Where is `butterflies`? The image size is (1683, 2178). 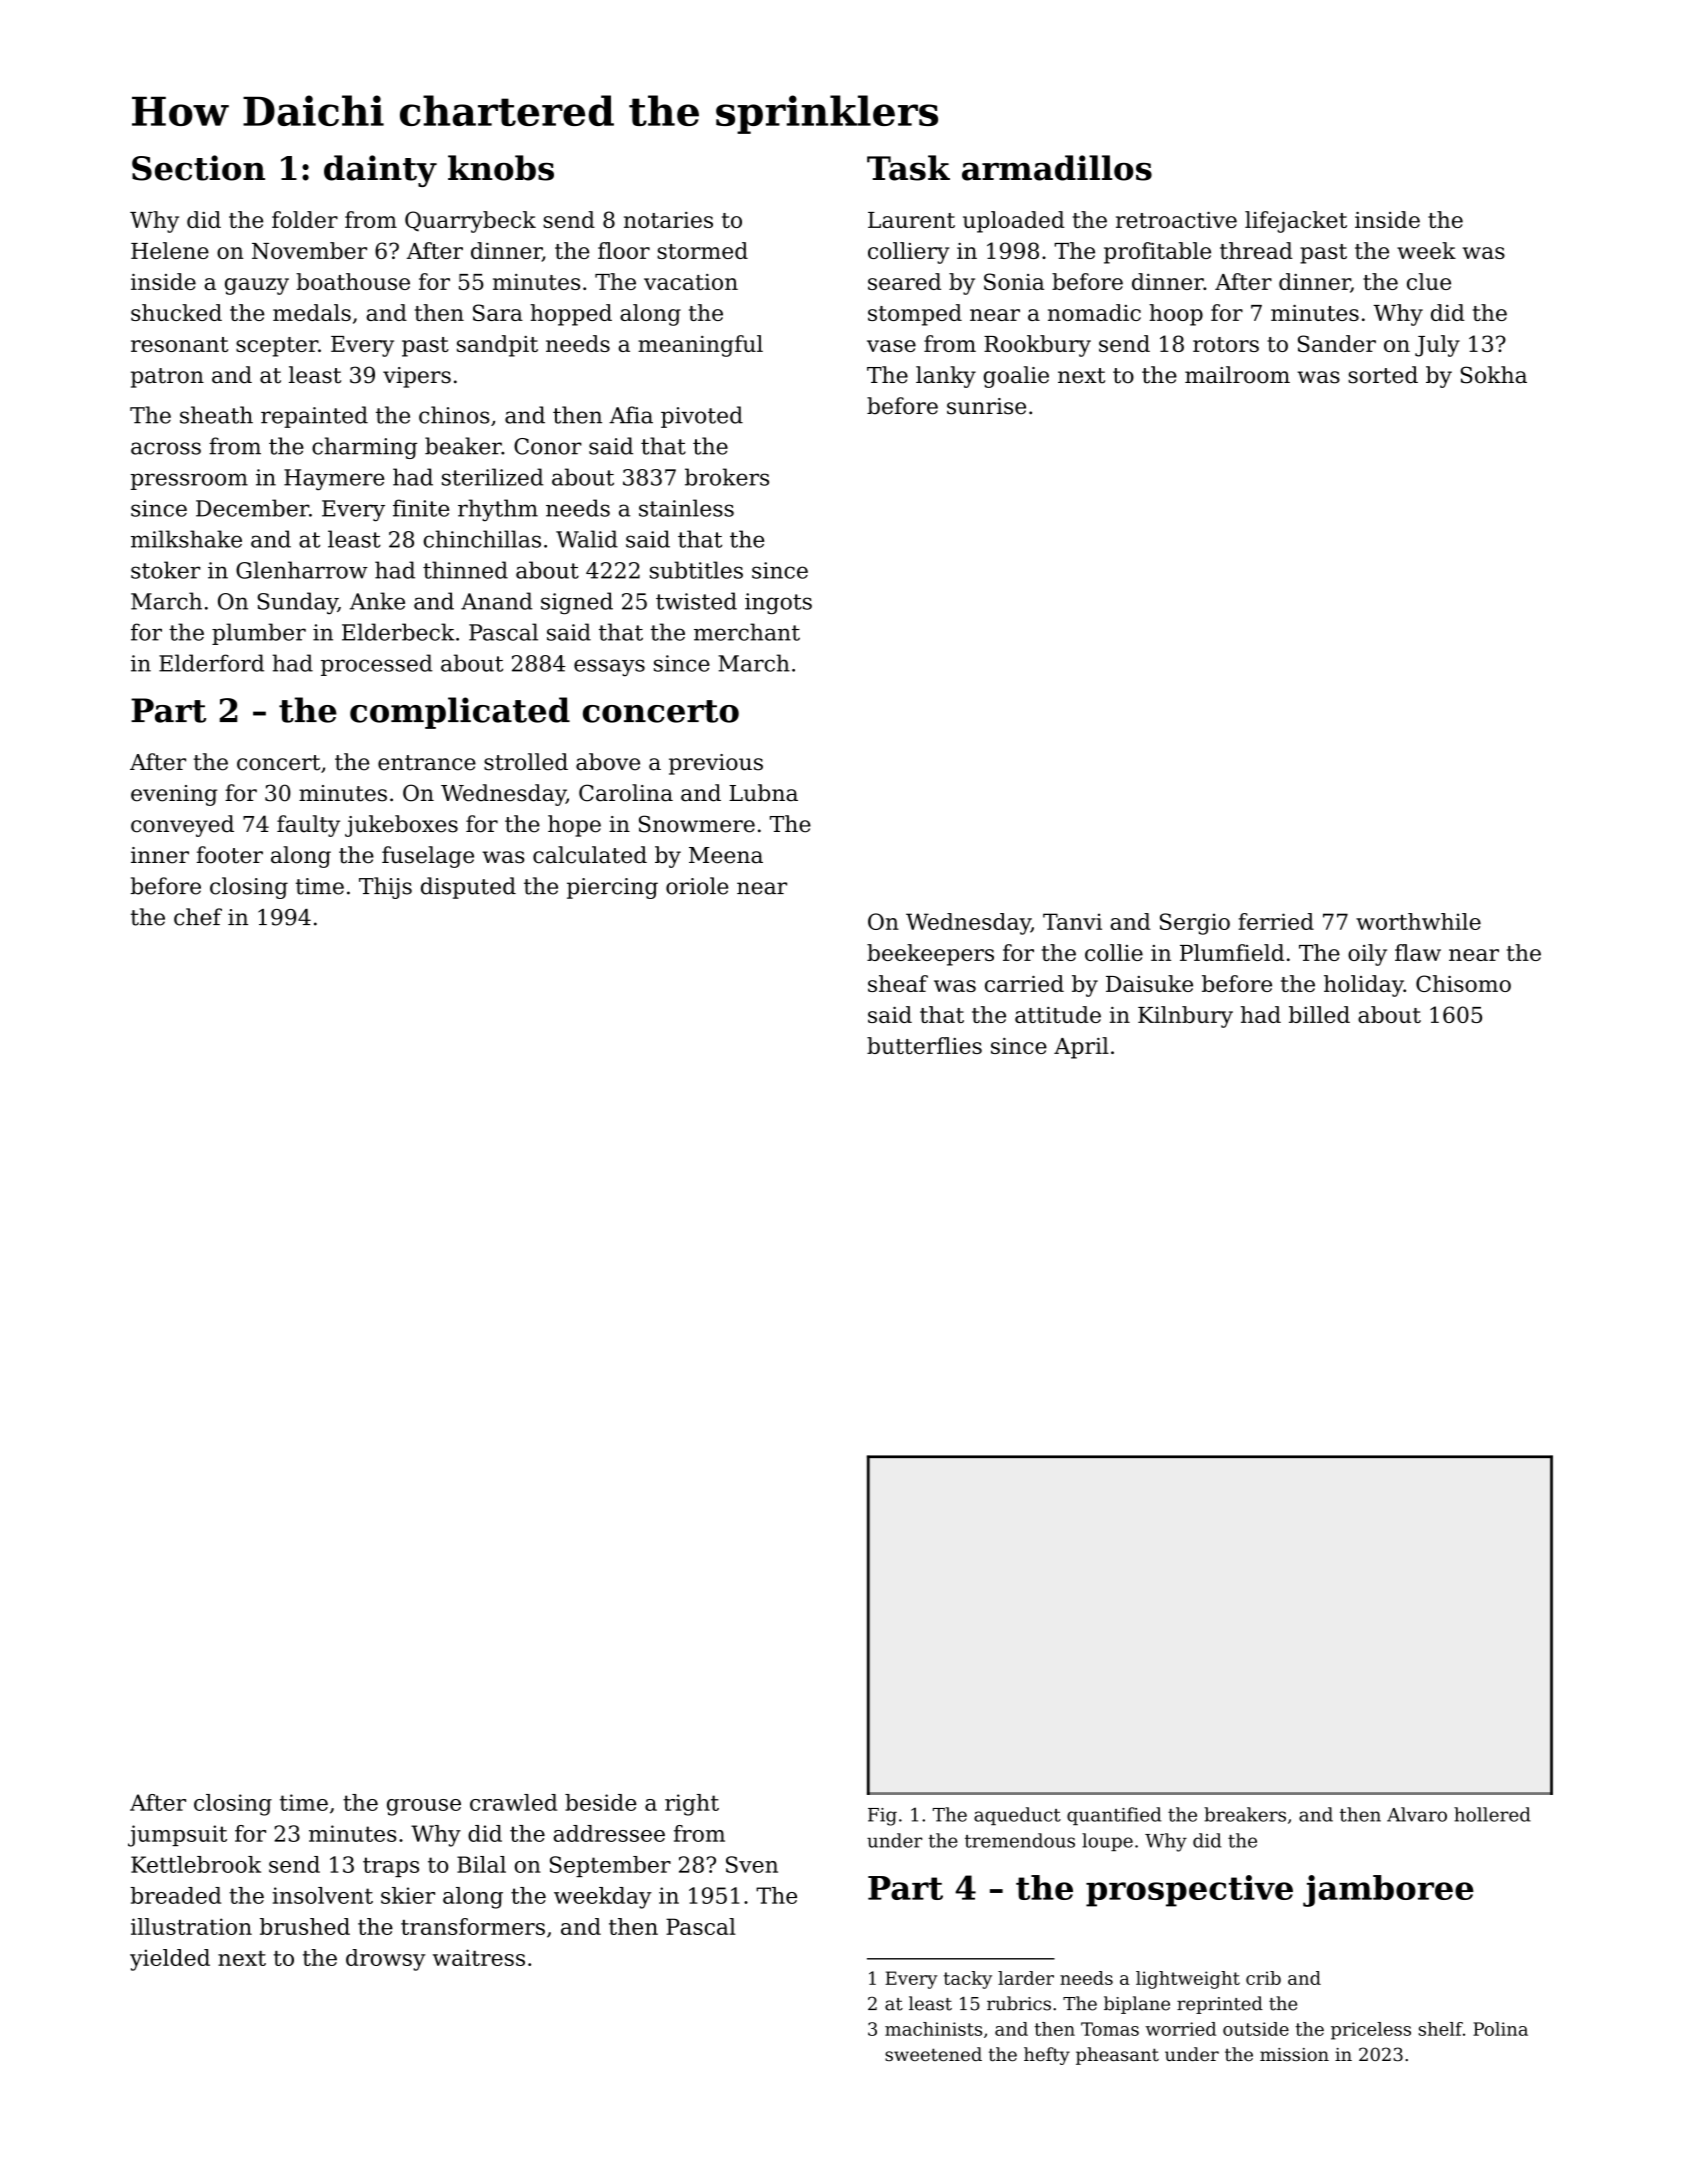
butterflies is located at coordinates (924, 1045).
